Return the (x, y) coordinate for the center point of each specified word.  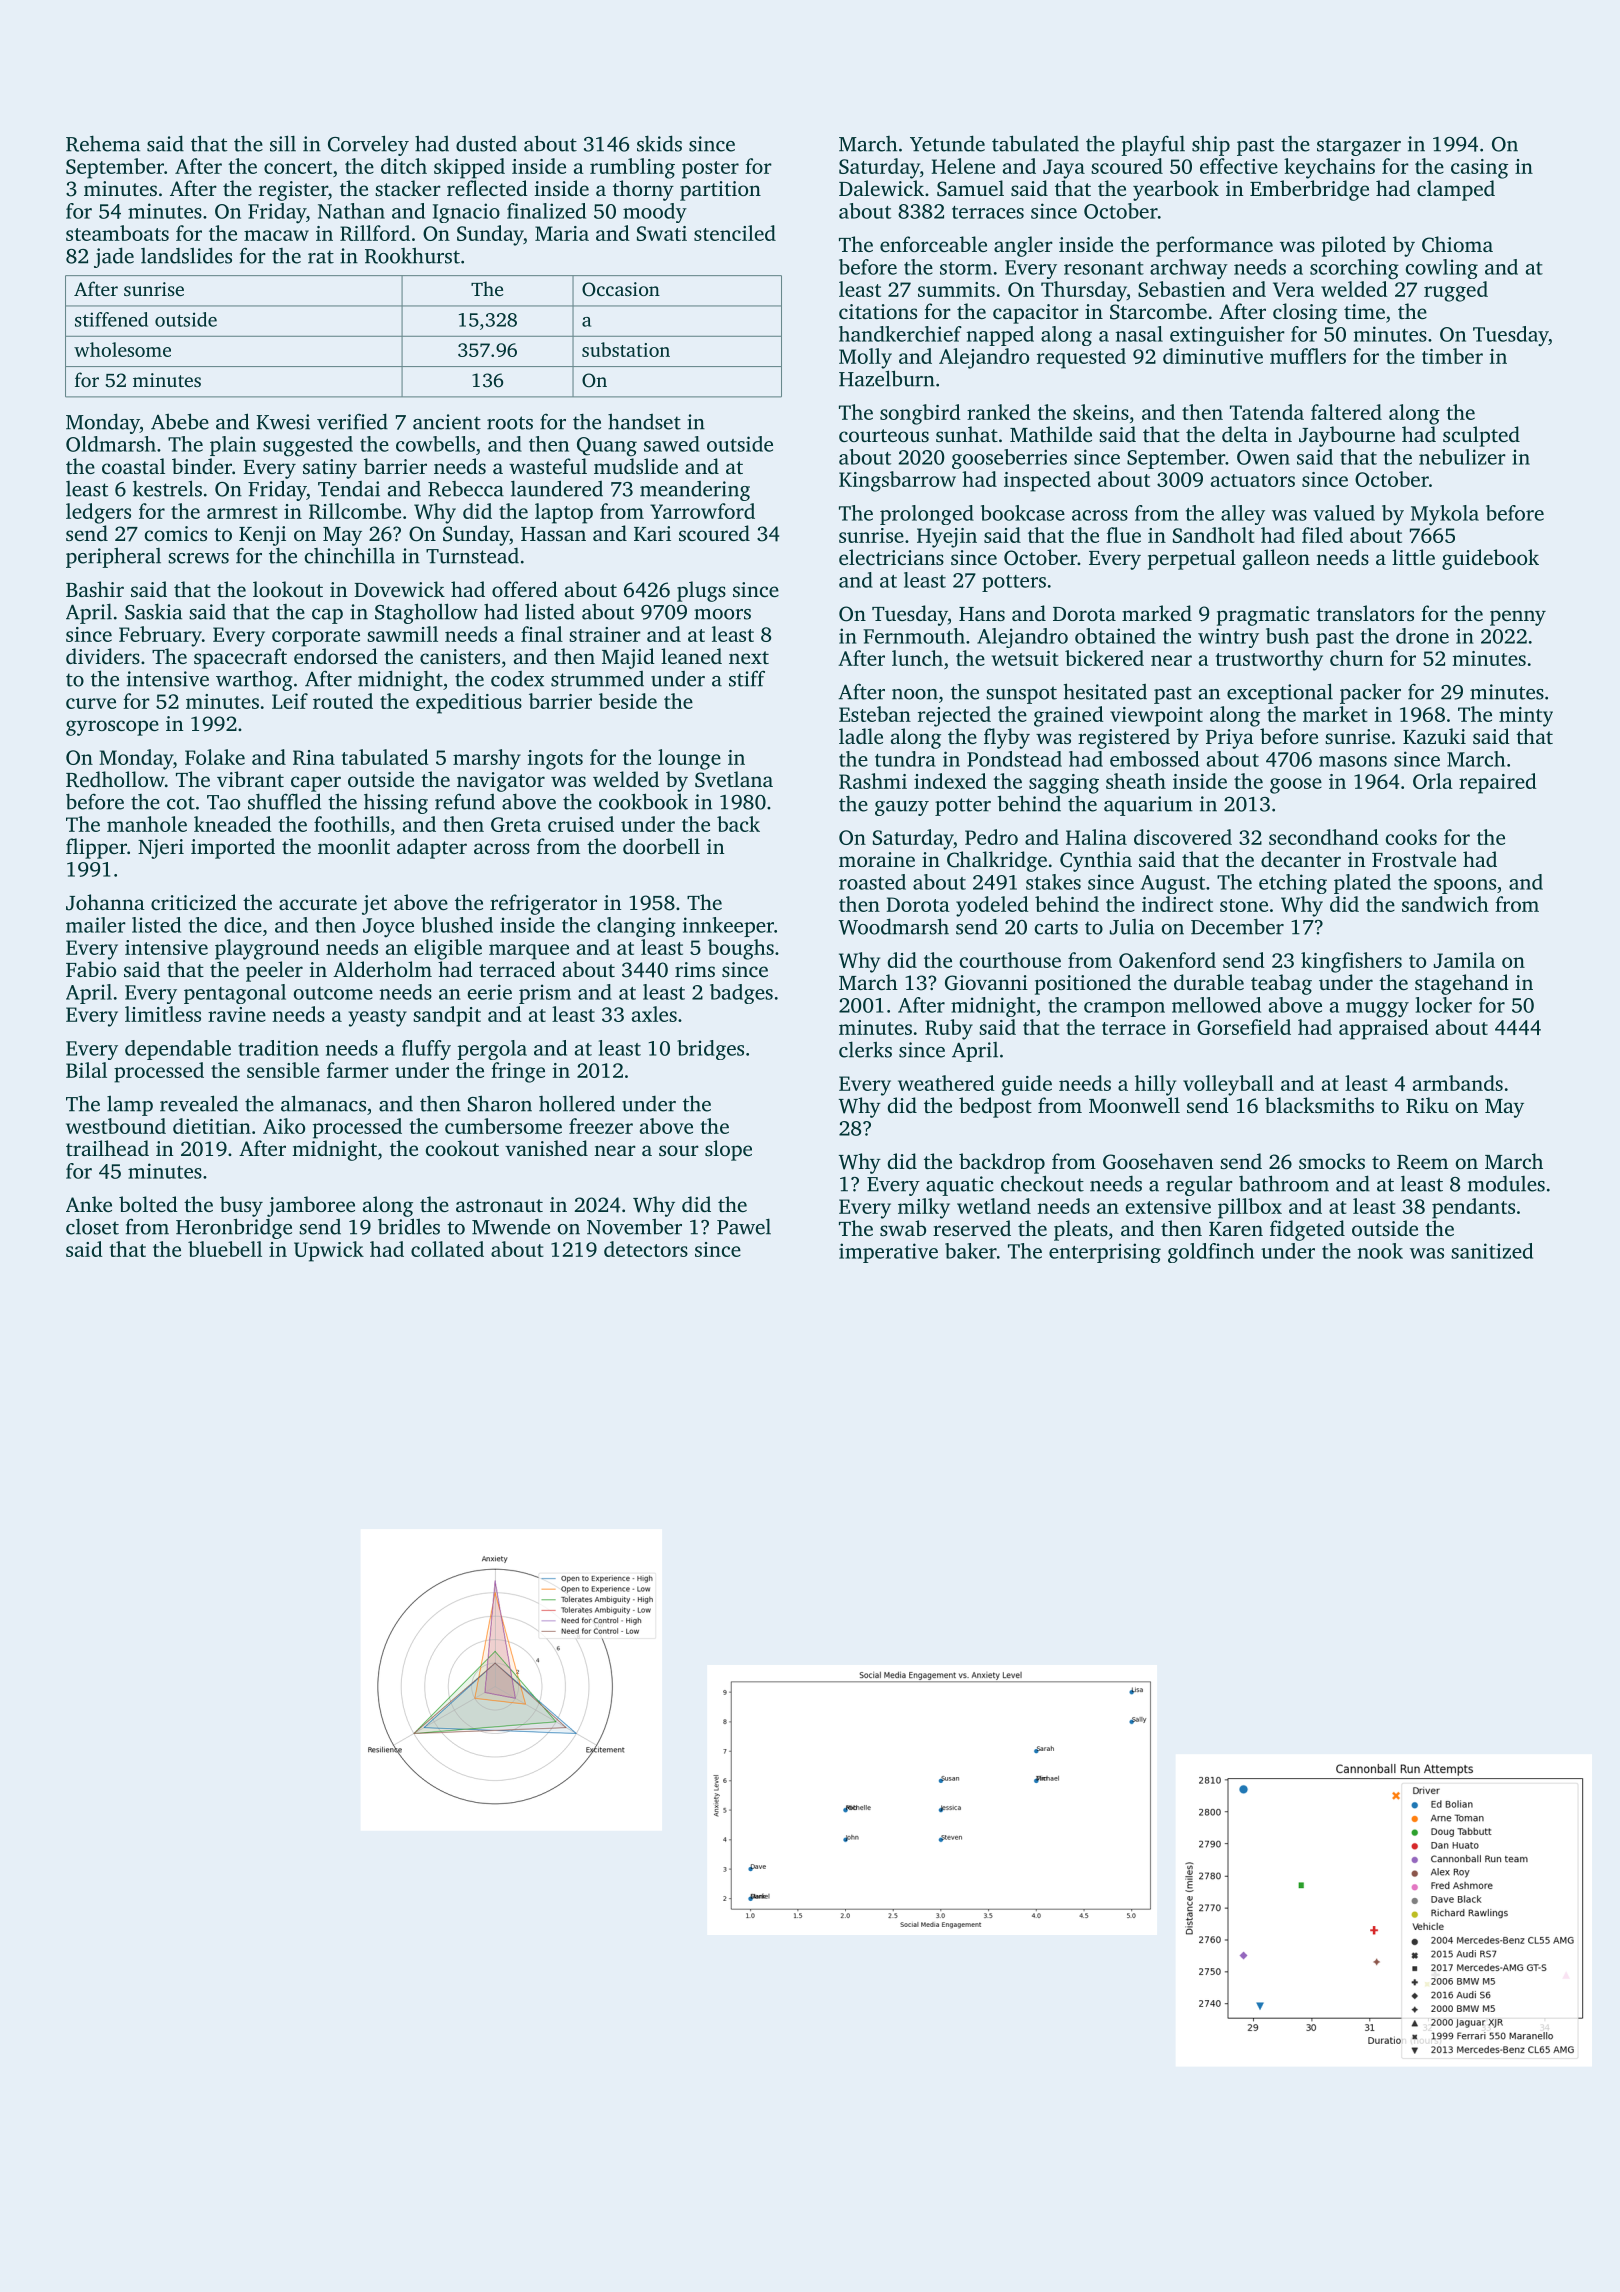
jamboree (311, 1206)
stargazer (1359, 147)
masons (1353, 761)
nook (1380, 1251)
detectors (646, 1249)
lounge (689, 759)
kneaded (233, 824)
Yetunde (947, 143)
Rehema (103, 143)
